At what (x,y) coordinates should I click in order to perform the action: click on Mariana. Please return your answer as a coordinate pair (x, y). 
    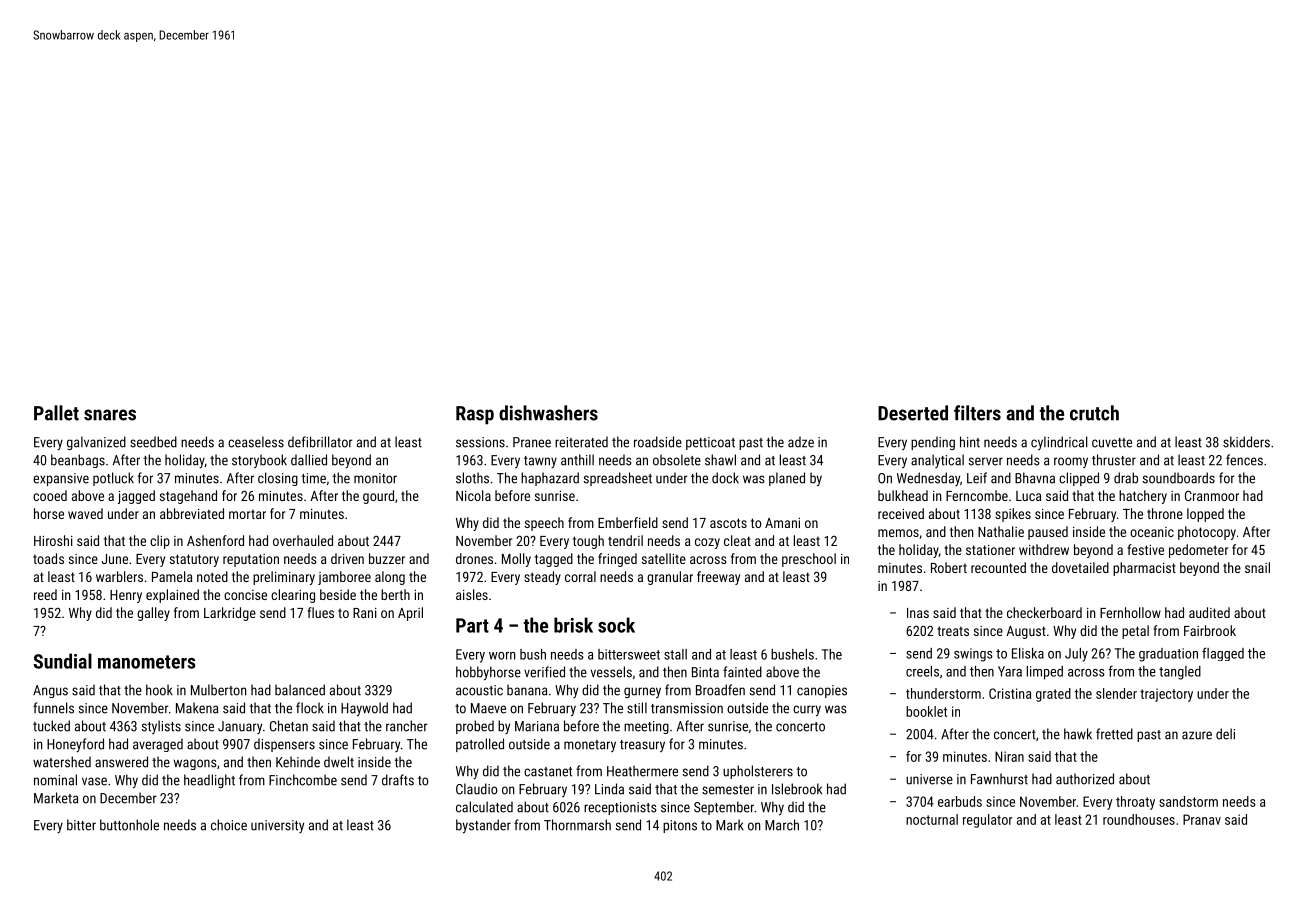
    Looking at the image, I should click on (537, 726).
